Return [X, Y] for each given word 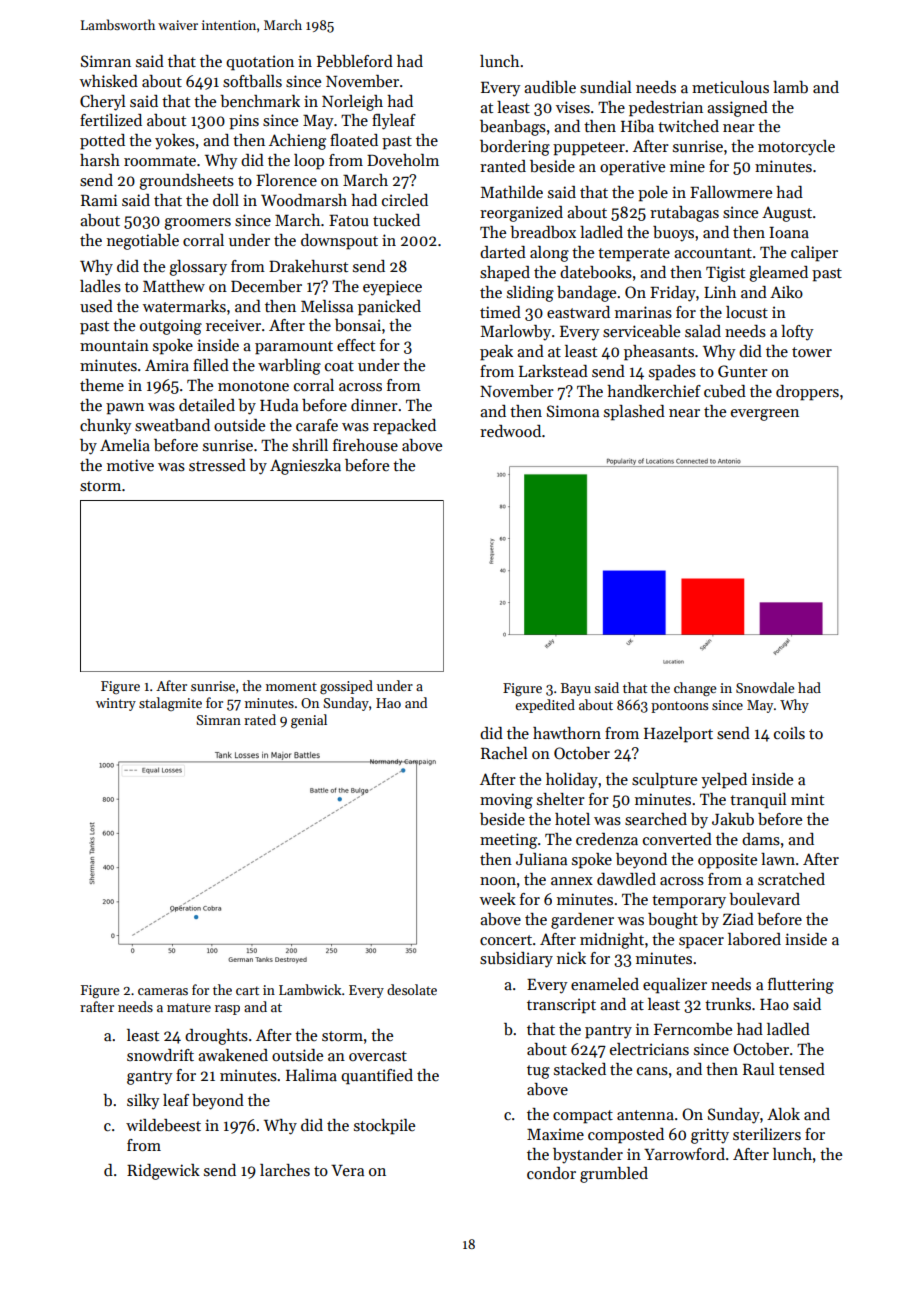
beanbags [513, 128]
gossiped [346, 687]
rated [260, 719]
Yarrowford [684, 1154]
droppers [807, 393]
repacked [404, 427]
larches [285, 1170]
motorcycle [796, 148]
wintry [116, 704]
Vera [347, 1170]
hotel [572, 819]
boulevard [764, 899]
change [695, 689]
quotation [260, 63]
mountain [114, 345]
